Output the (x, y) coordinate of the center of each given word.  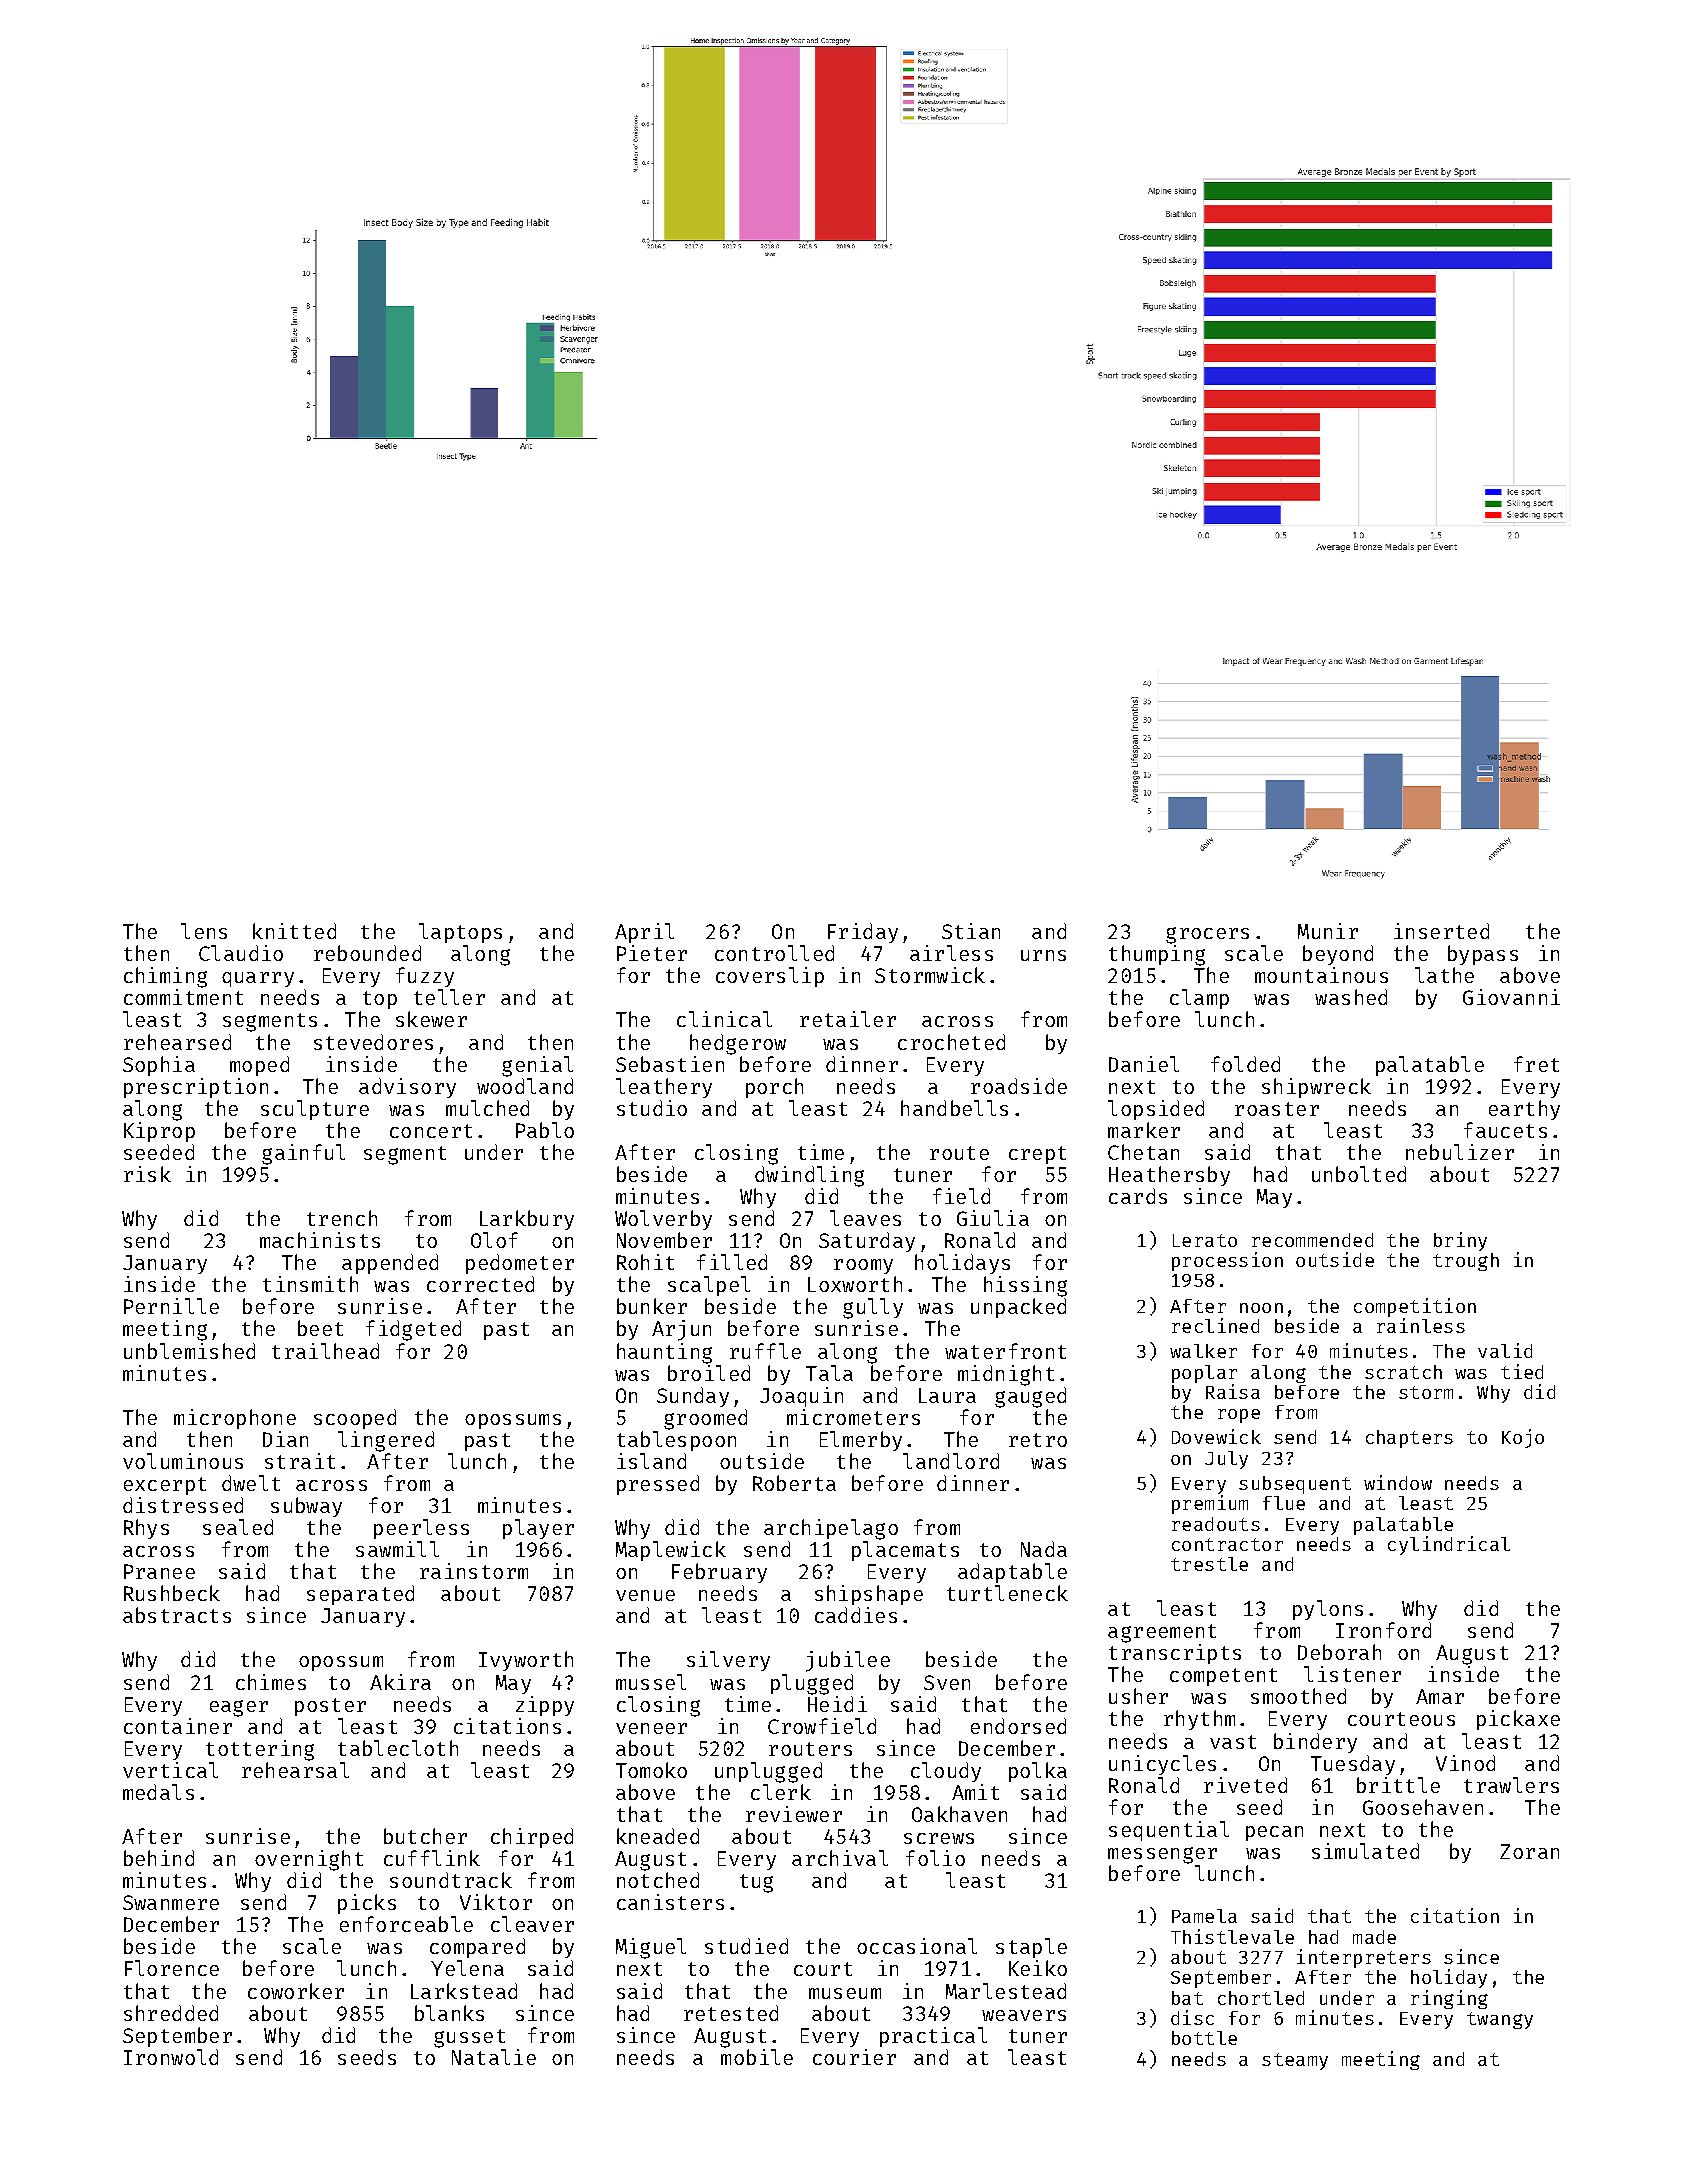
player (538, 1529)
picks (367, 1904)
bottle (1204, 2038)
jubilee (848, 1661)
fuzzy (425, 977)
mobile (757, 2057)
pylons (1328, 1610)
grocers (1207, 935)
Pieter (652, 953)
